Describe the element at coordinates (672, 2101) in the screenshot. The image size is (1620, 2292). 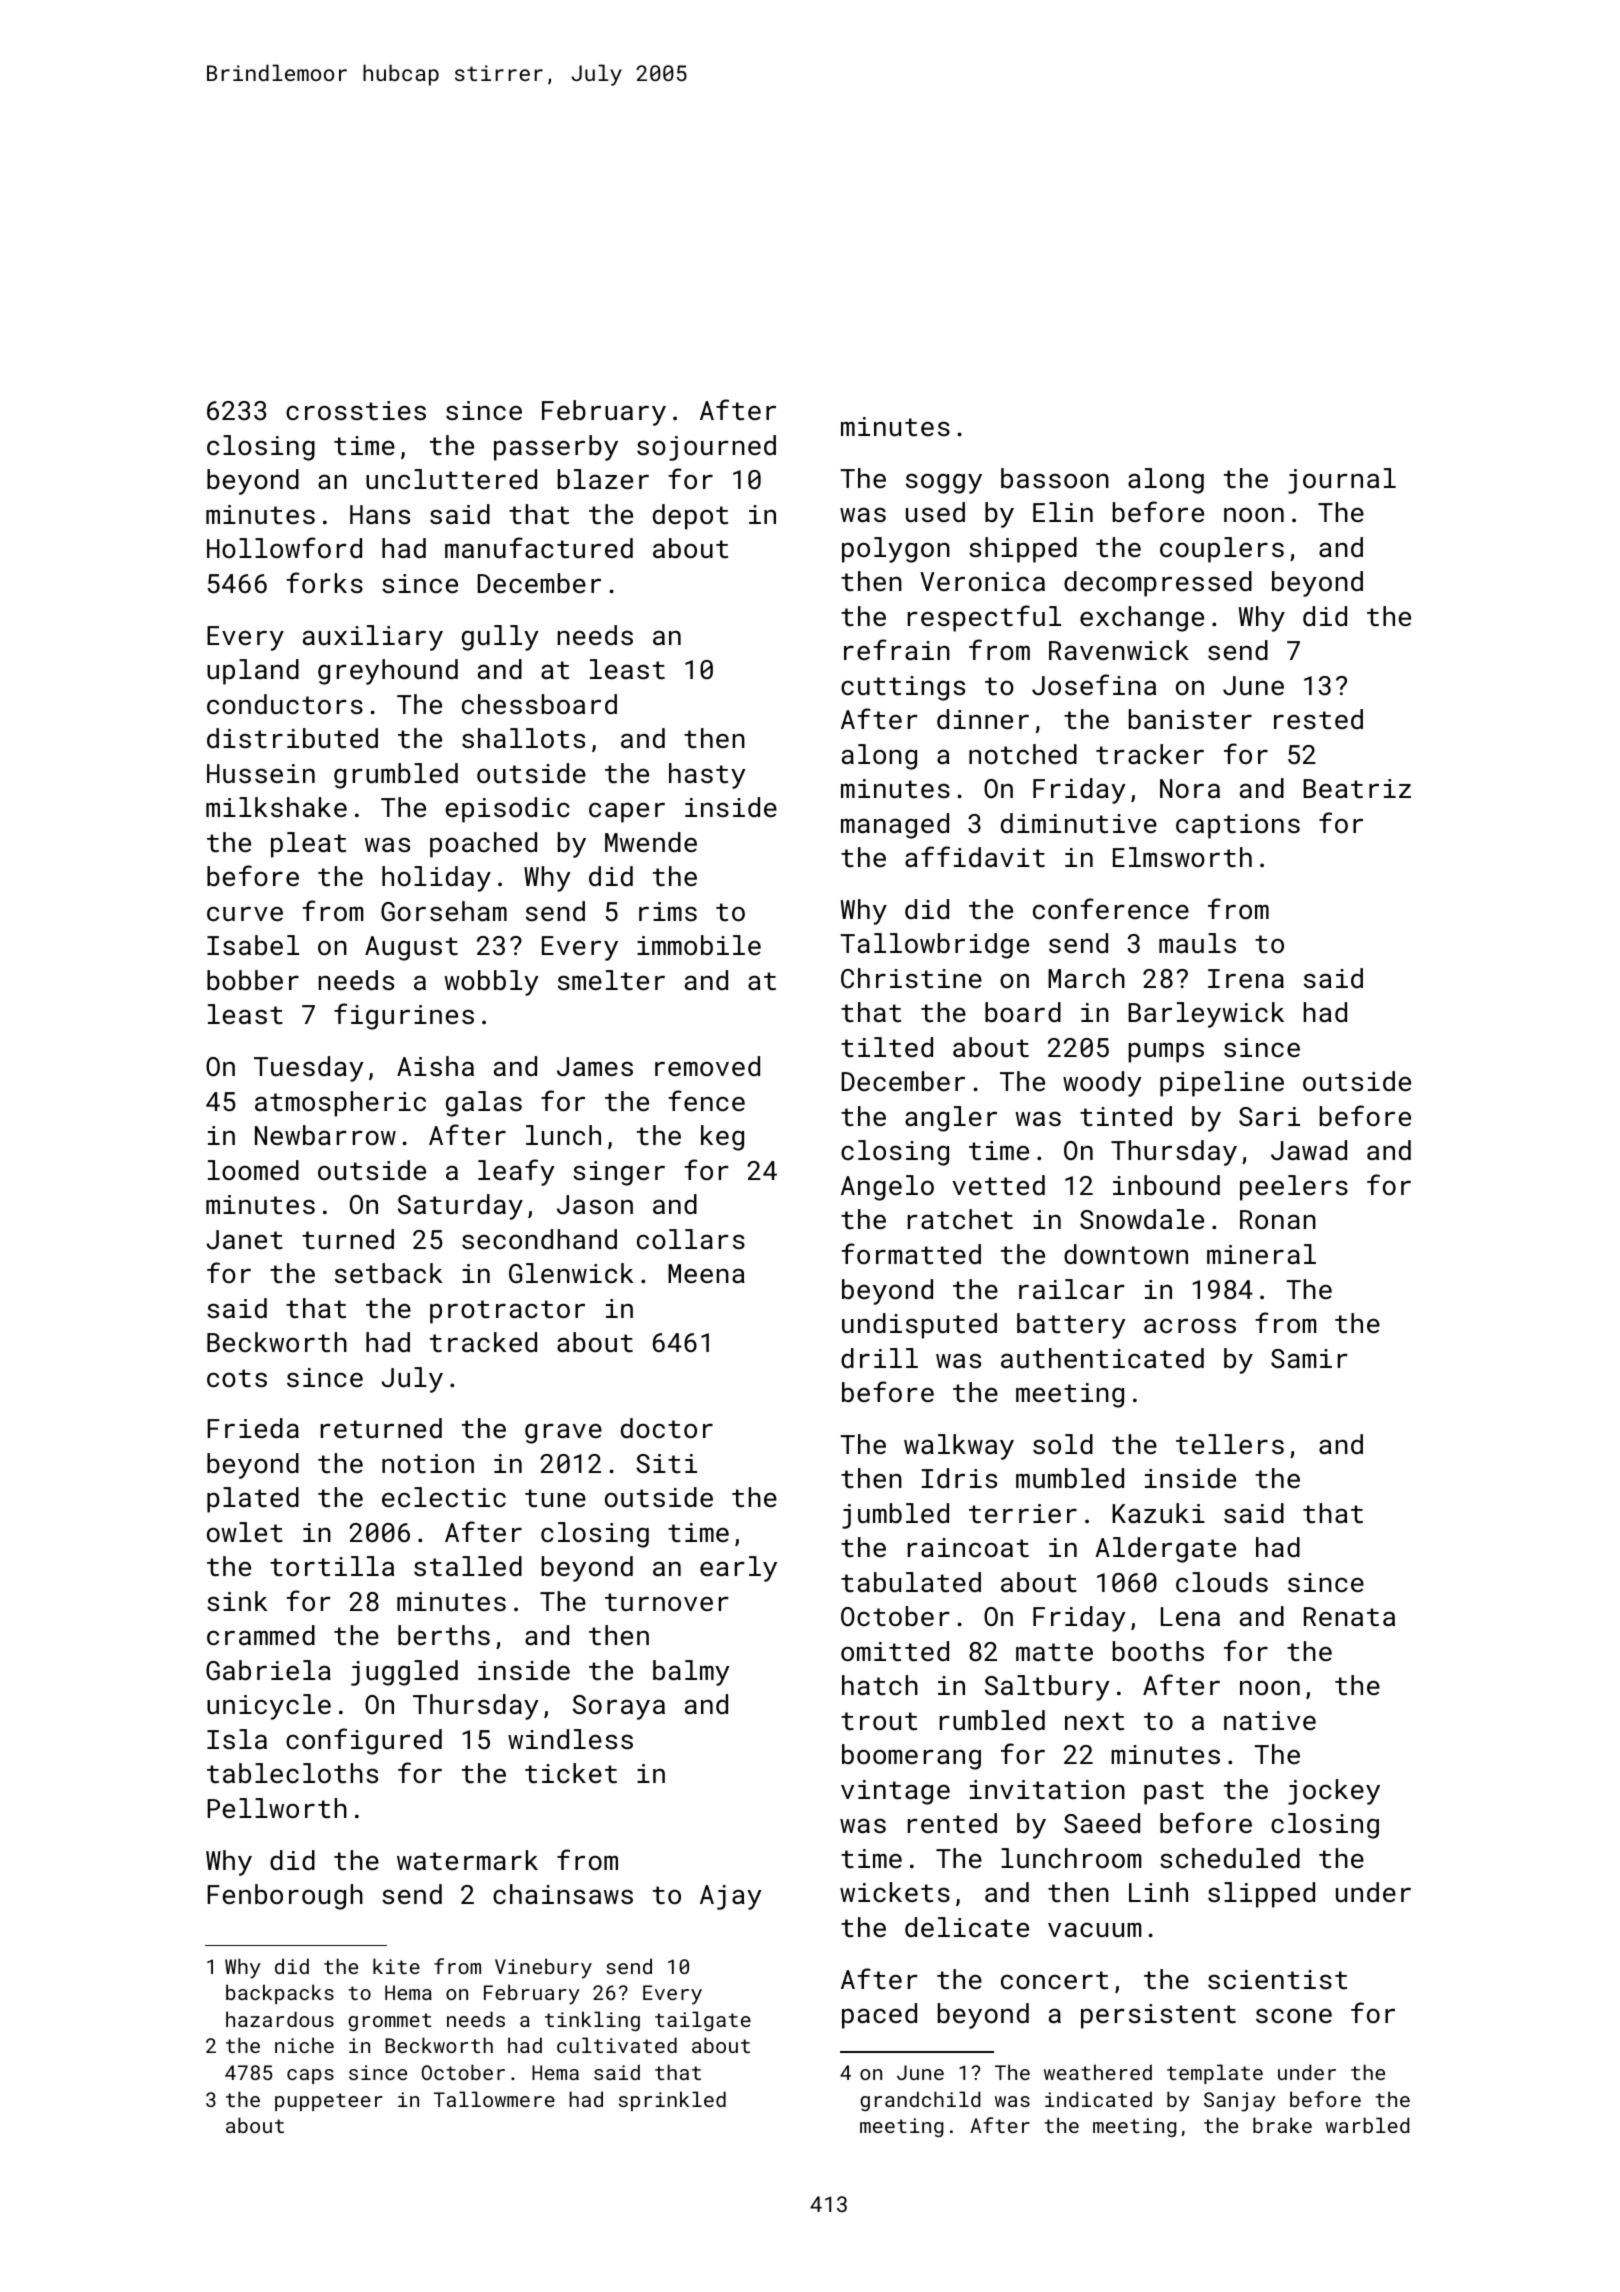
I see `sprinkled` at that location.
